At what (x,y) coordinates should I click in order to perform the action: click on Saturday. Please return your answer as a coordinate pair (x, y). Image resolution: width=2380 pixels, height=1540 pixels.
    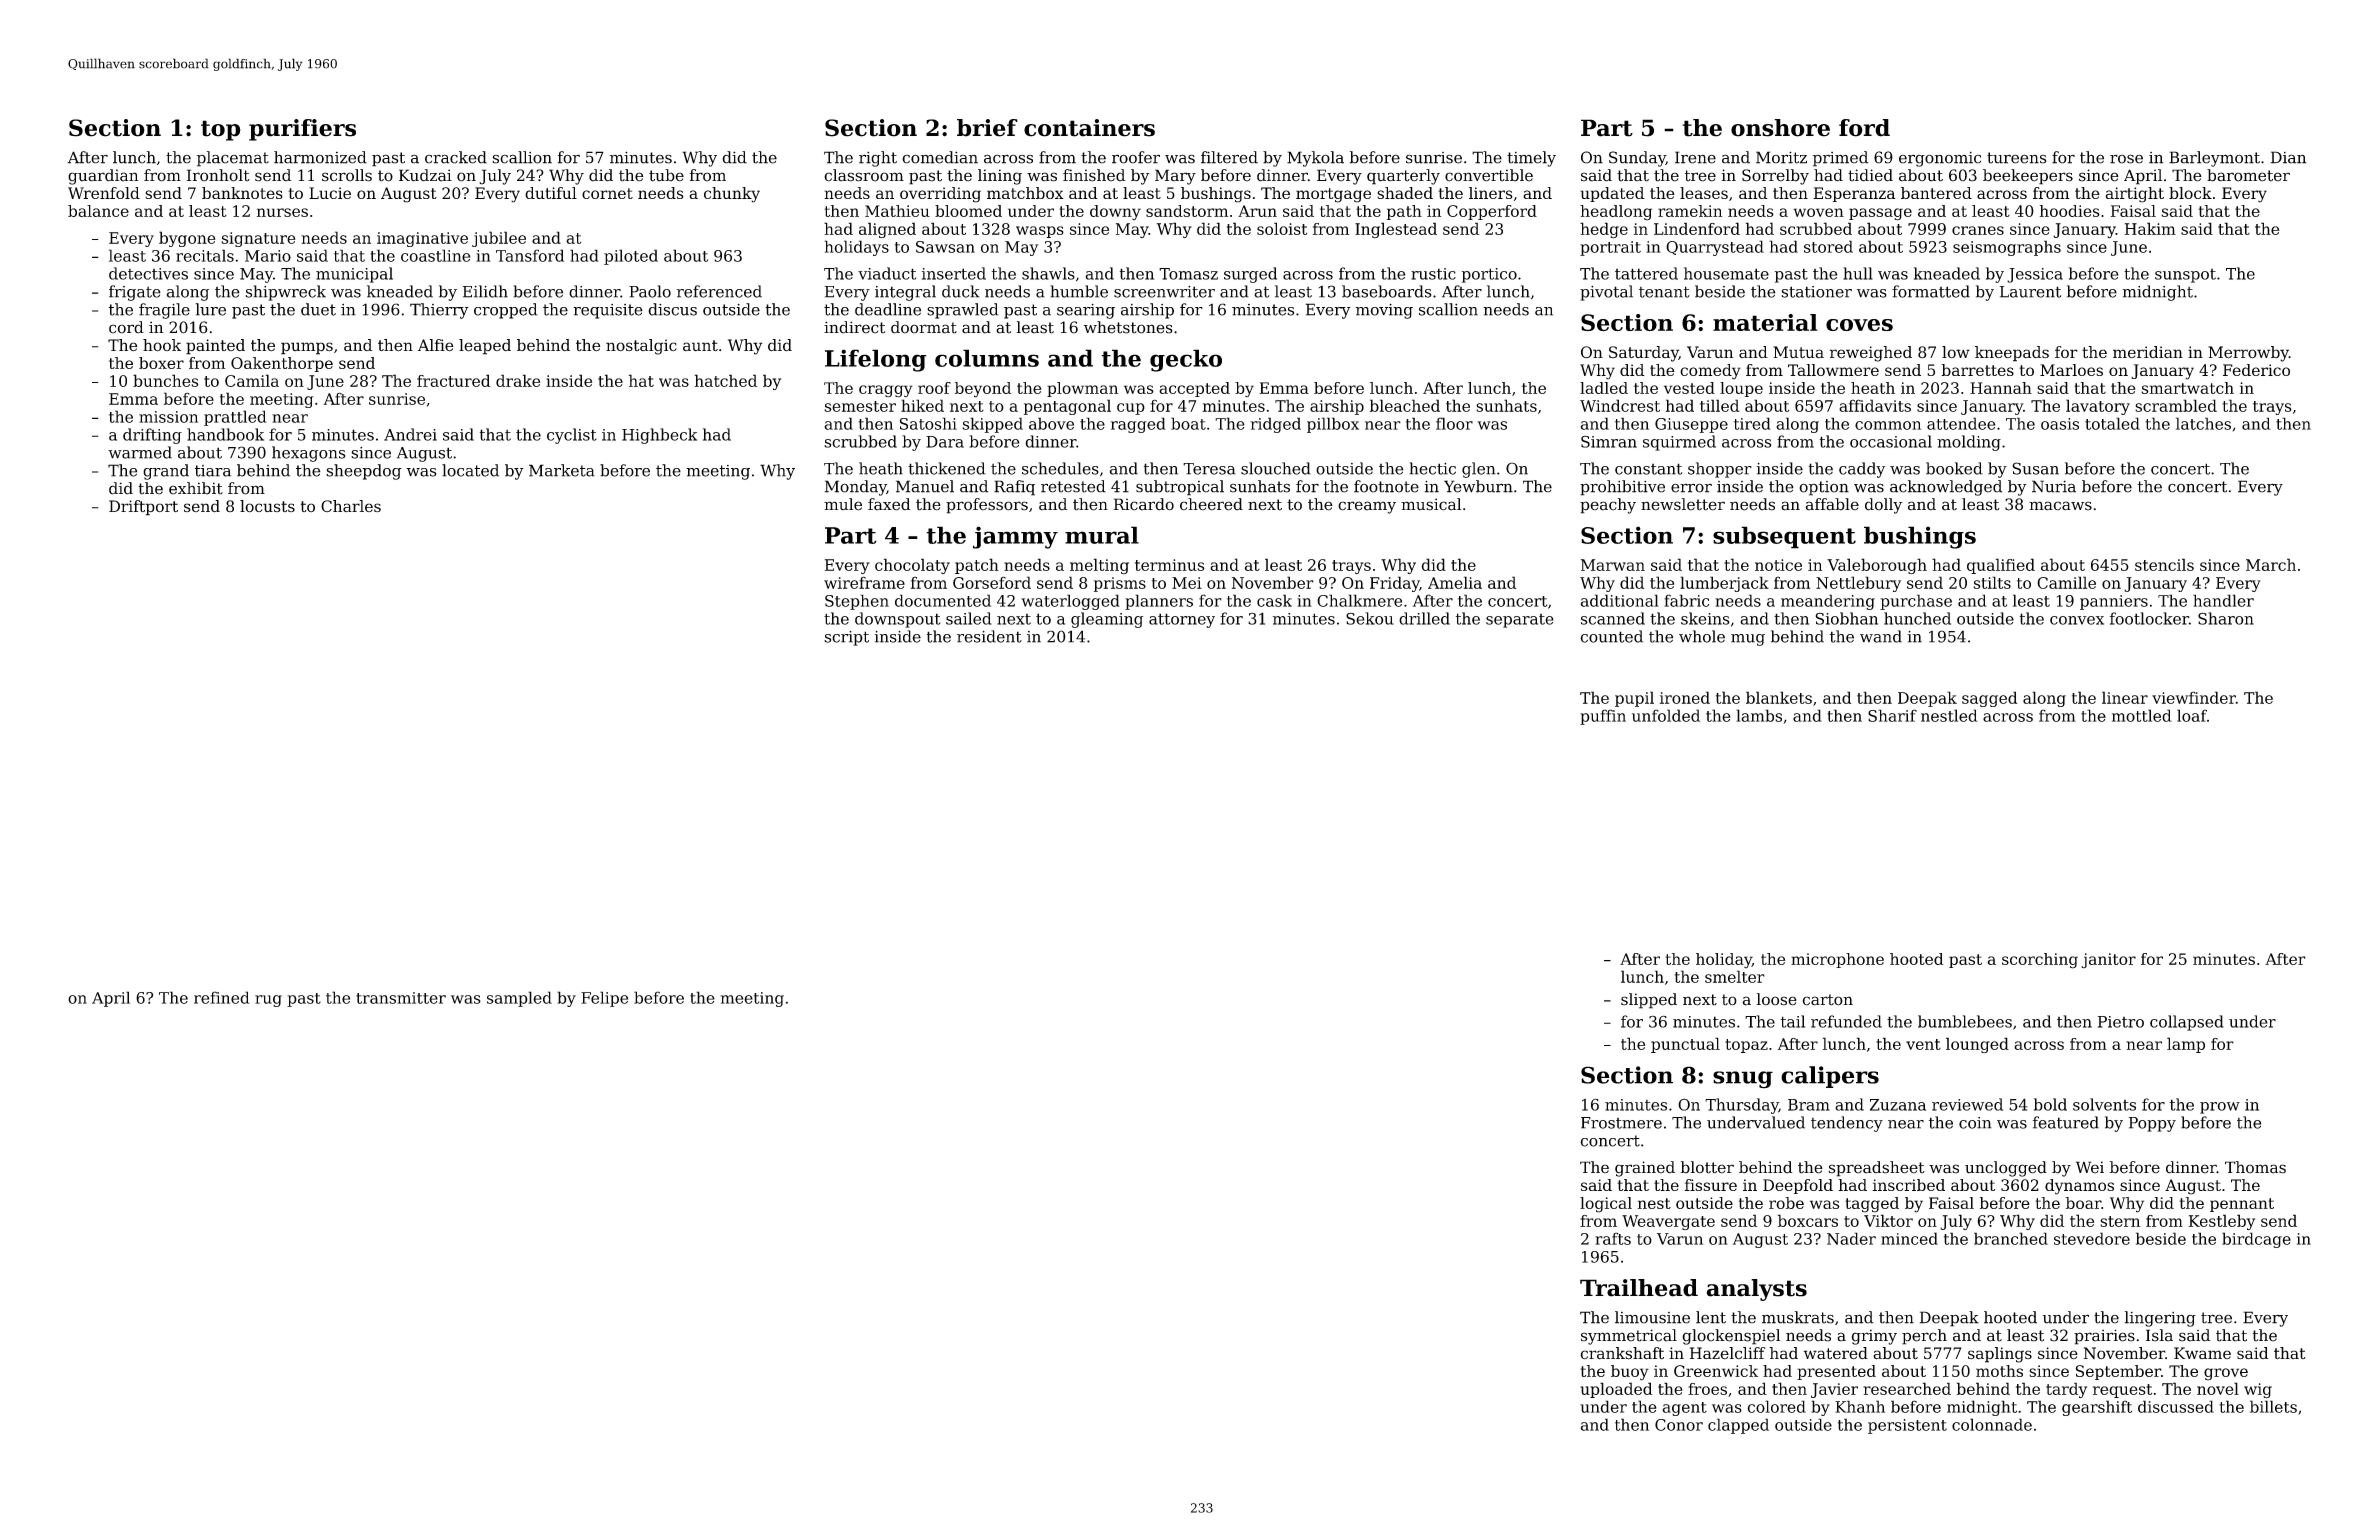
    Looking at the image, I should click on (1644, 354).
